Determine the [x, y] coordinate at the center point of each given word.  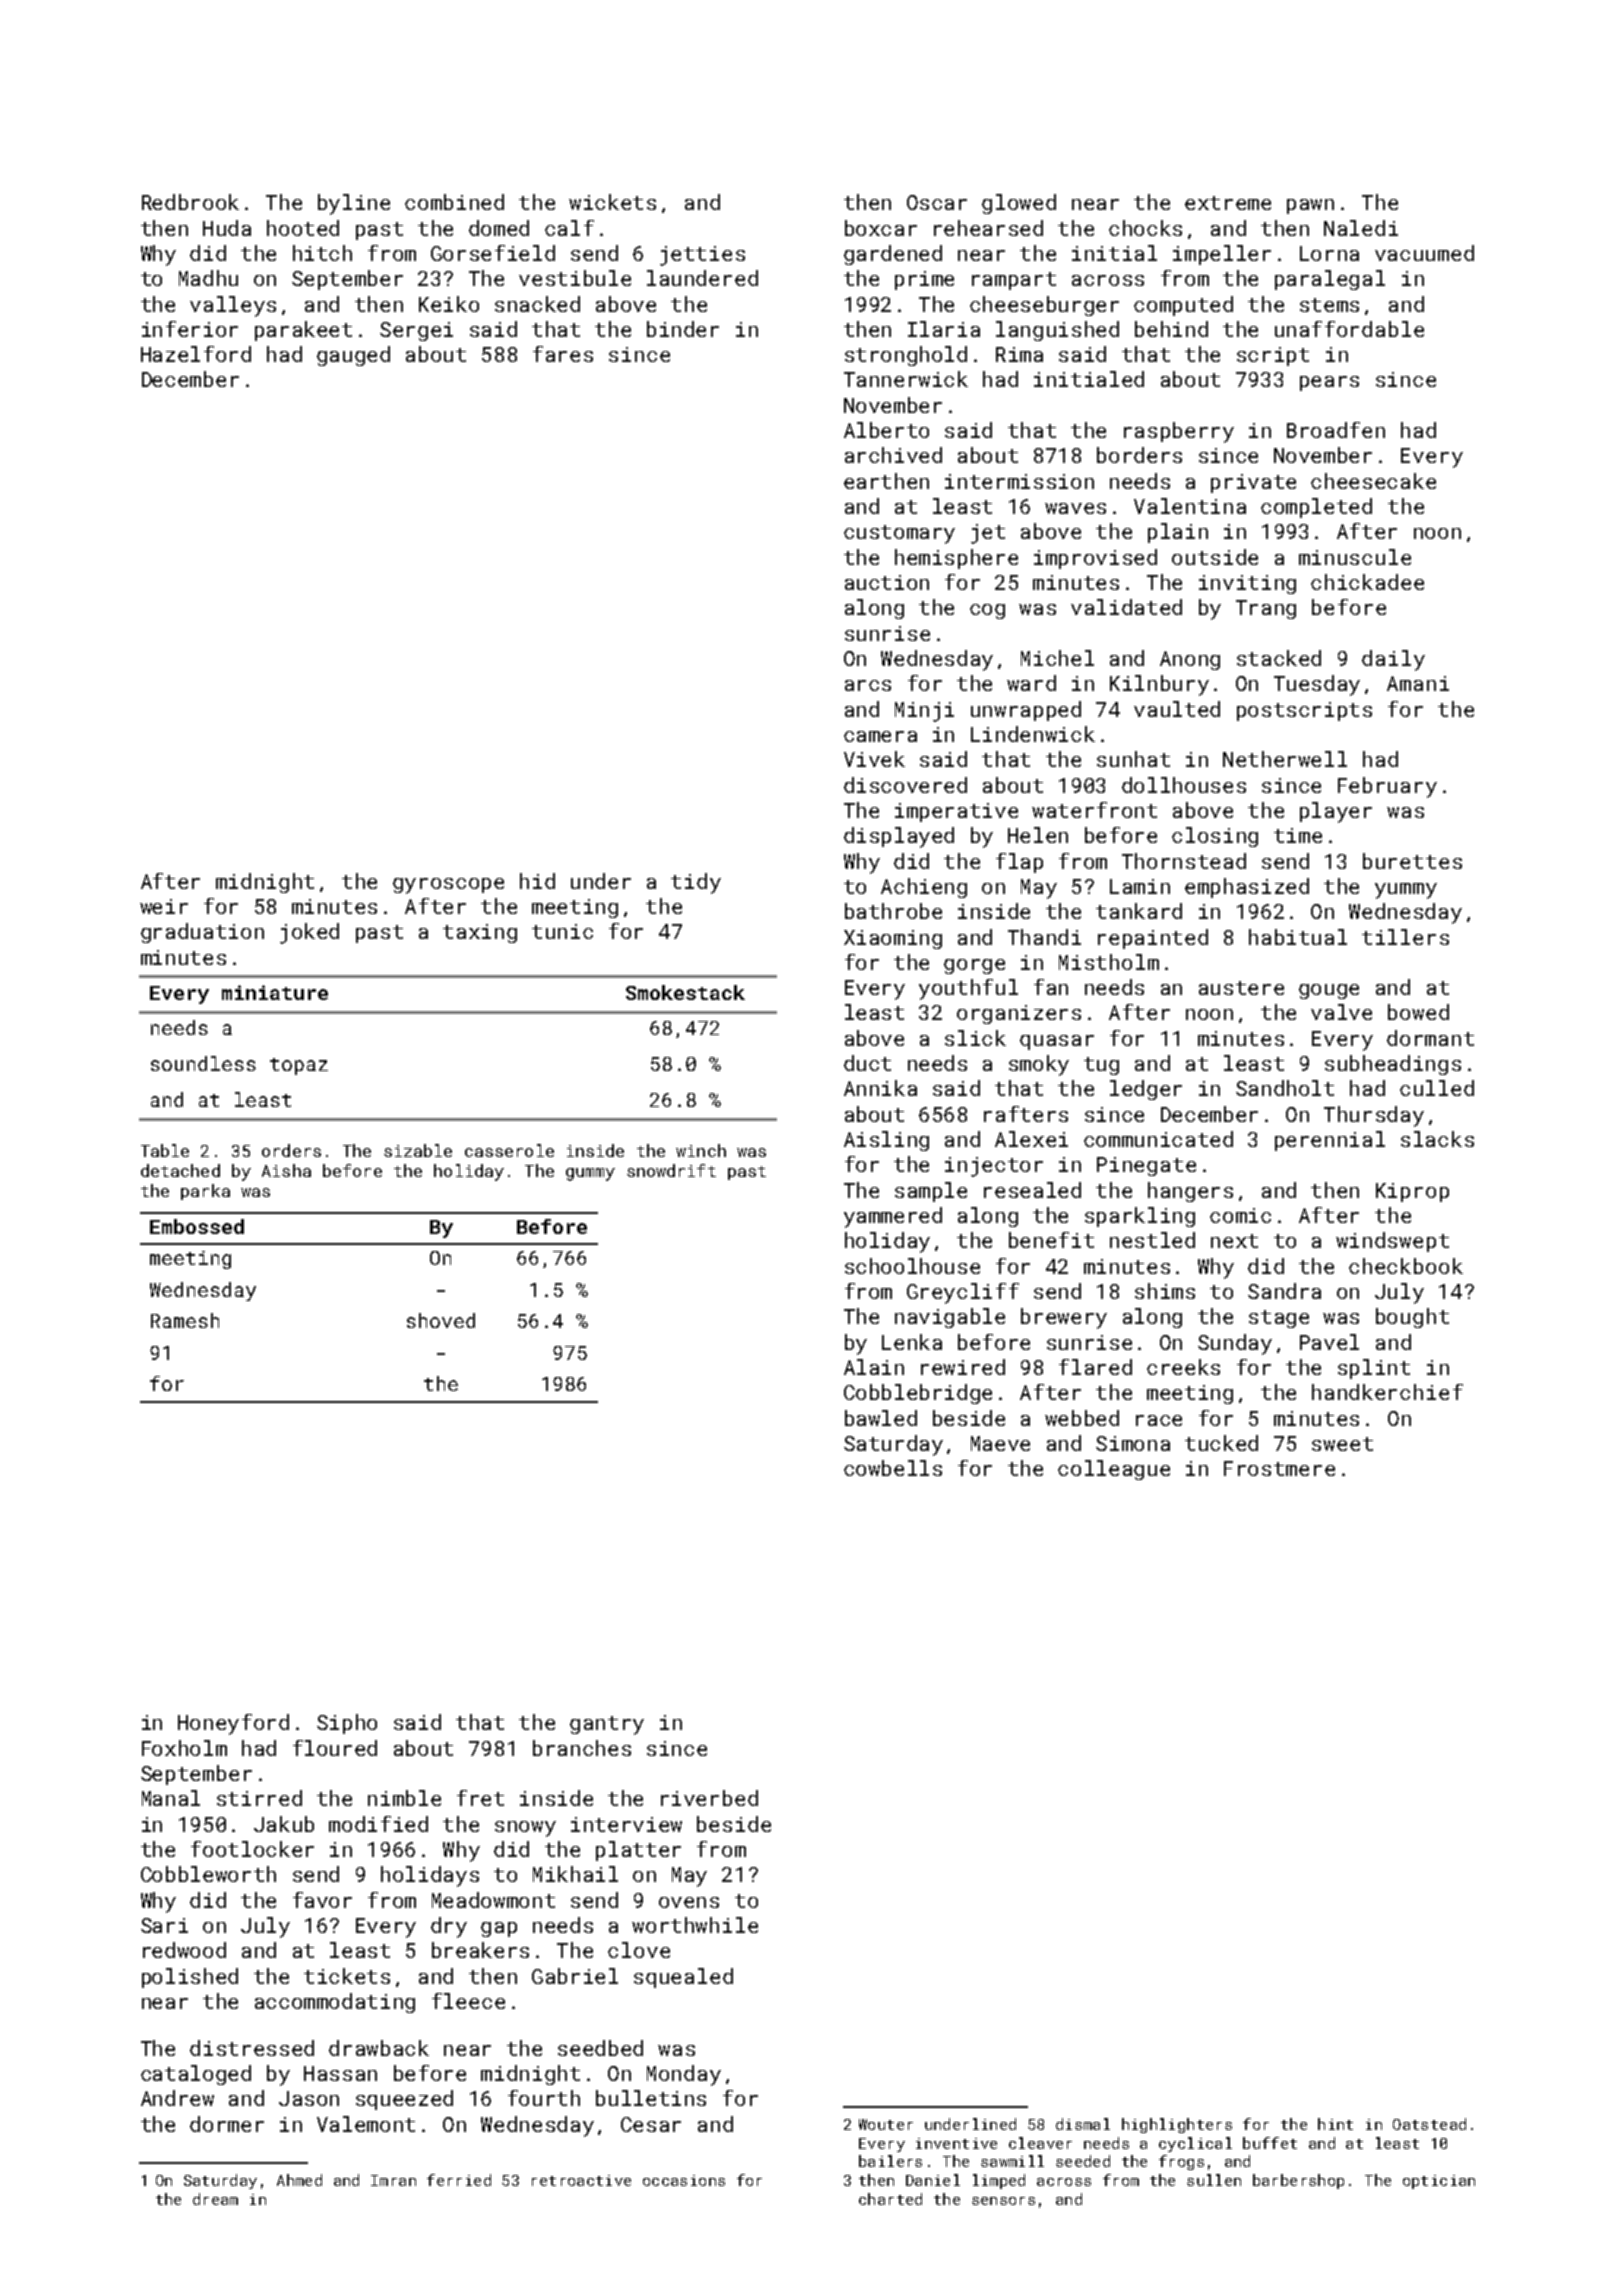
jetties [702, 256]
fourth [544, 2098]
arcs [868, 685]
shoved [441, 1320]
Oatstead [1429, 2124]
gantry [607, 1725]
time [1298, 835]
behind [1171, 329]
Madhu [208, 278]
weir [164, 906]
